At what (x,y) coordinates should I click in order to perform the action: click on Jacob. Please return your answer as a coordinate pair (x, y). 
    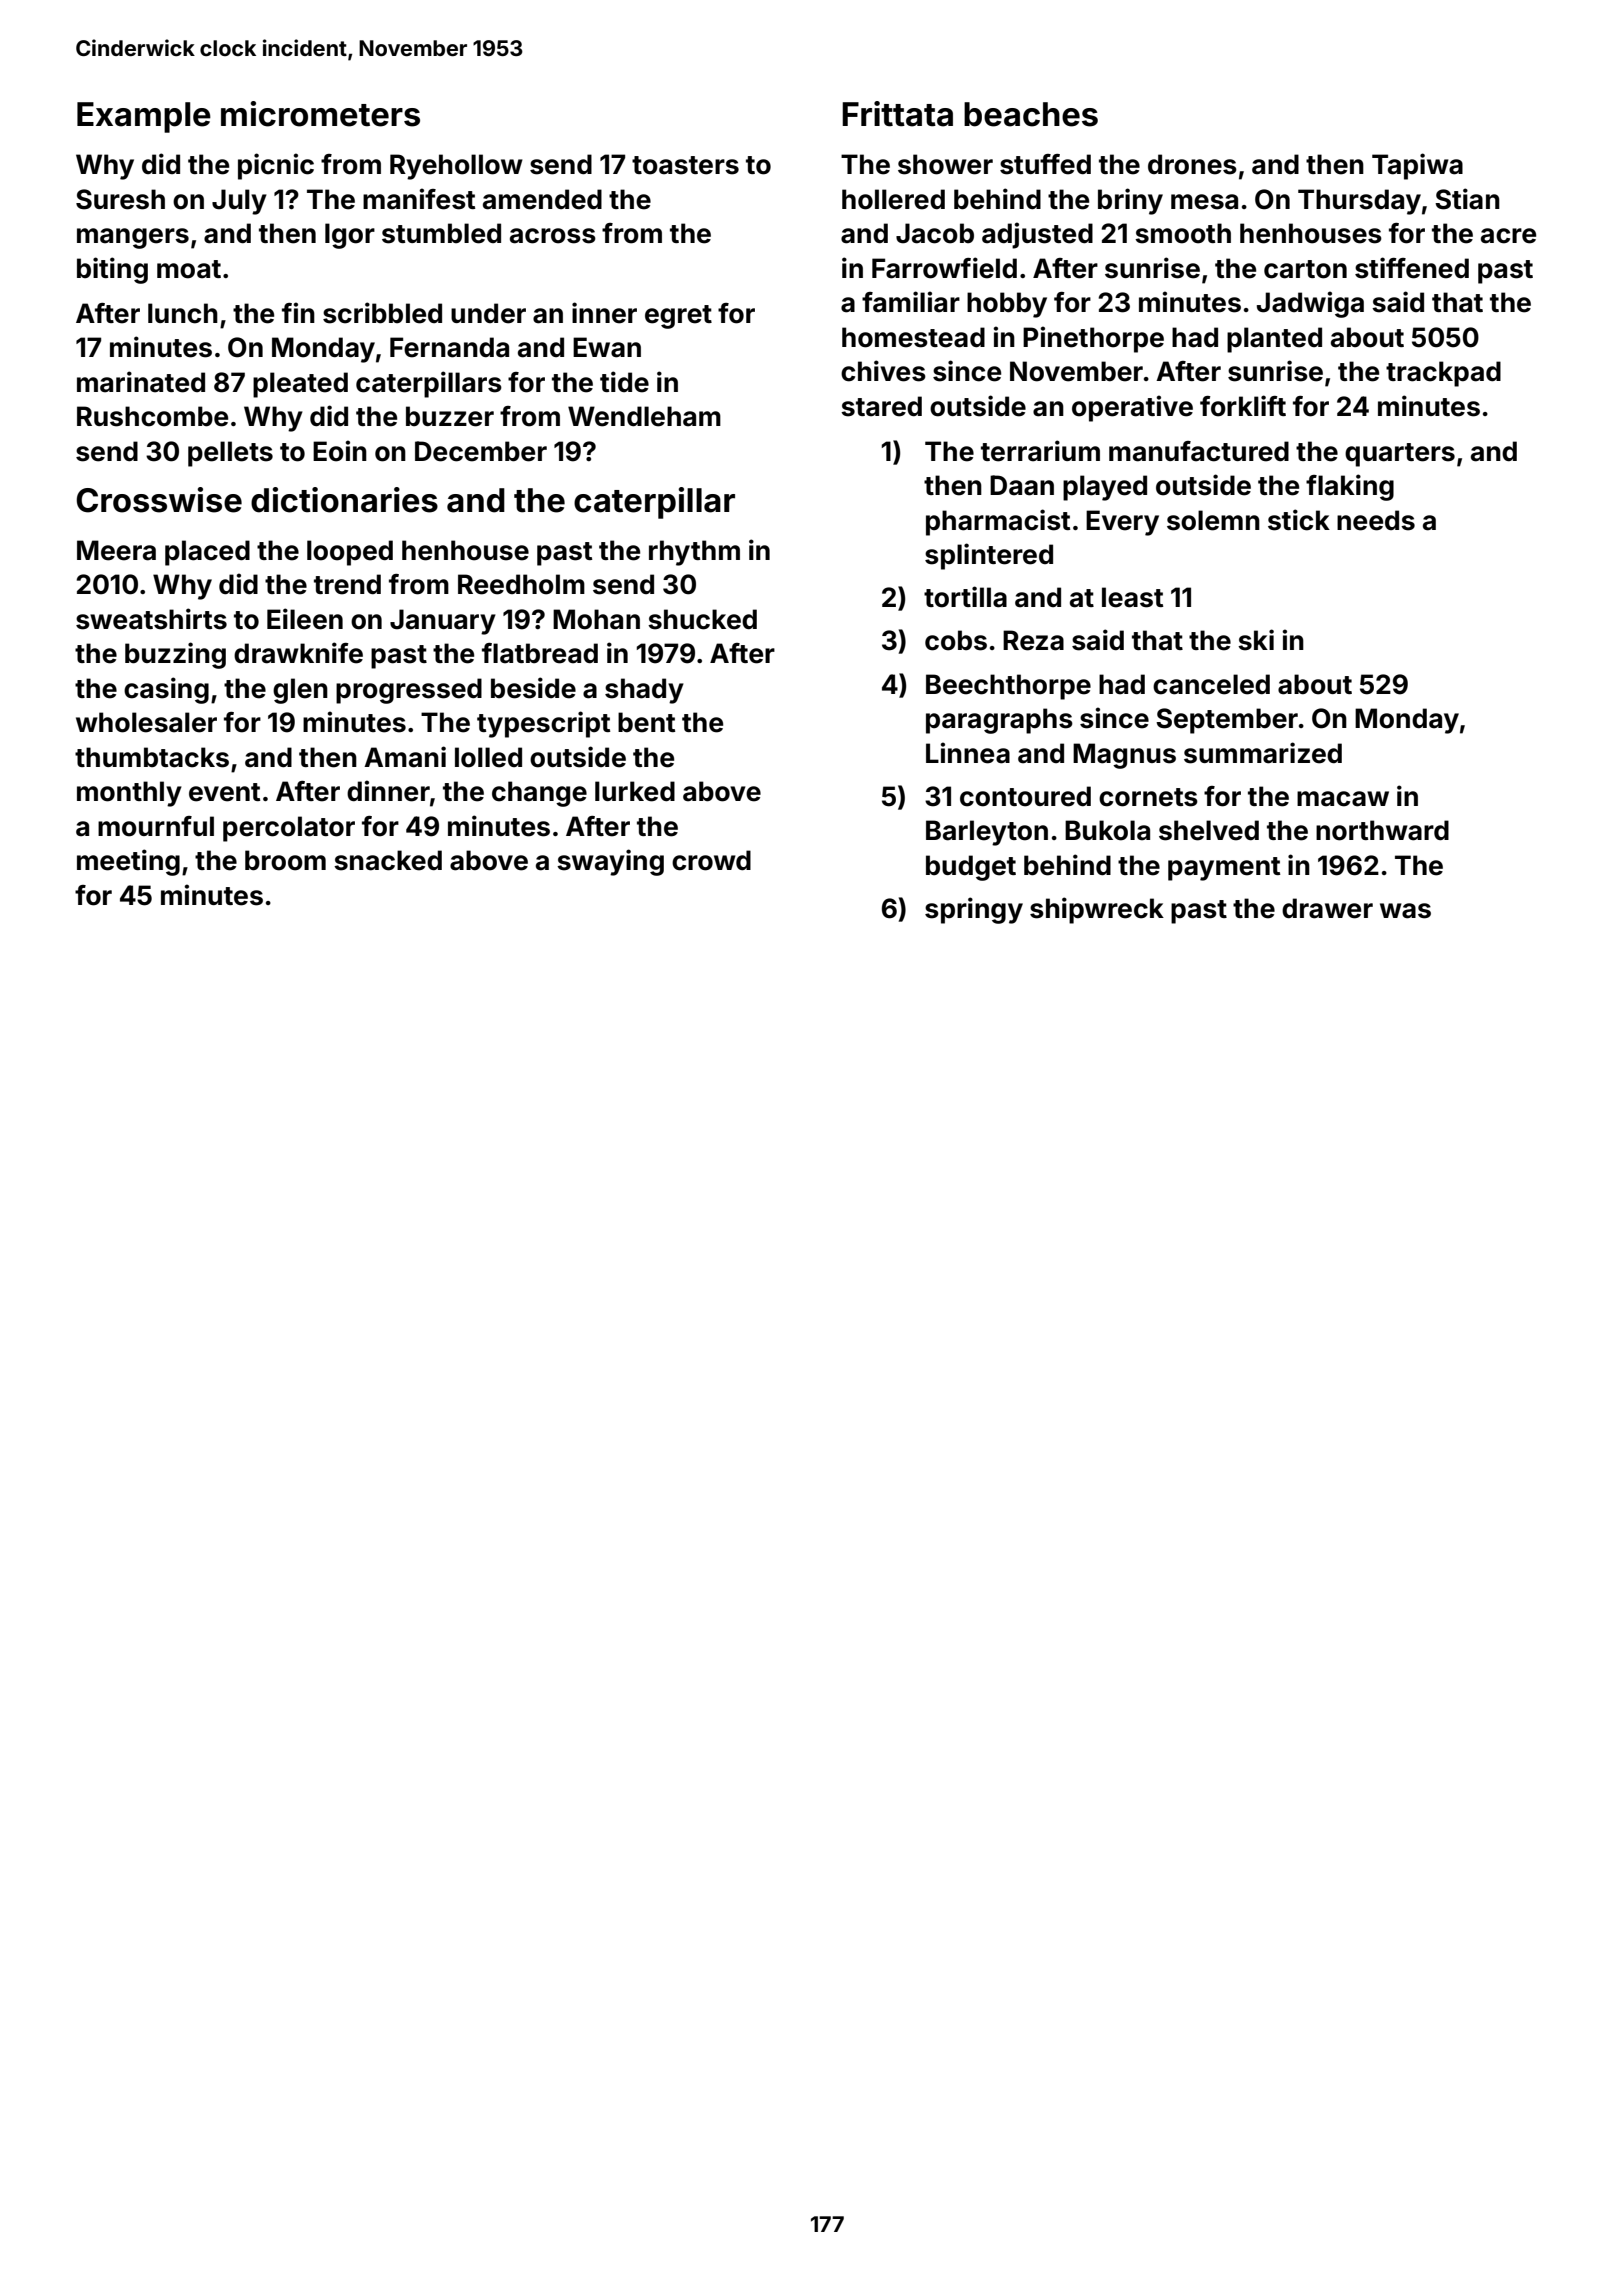
    Looking at the image, I should click on (935, 233).
